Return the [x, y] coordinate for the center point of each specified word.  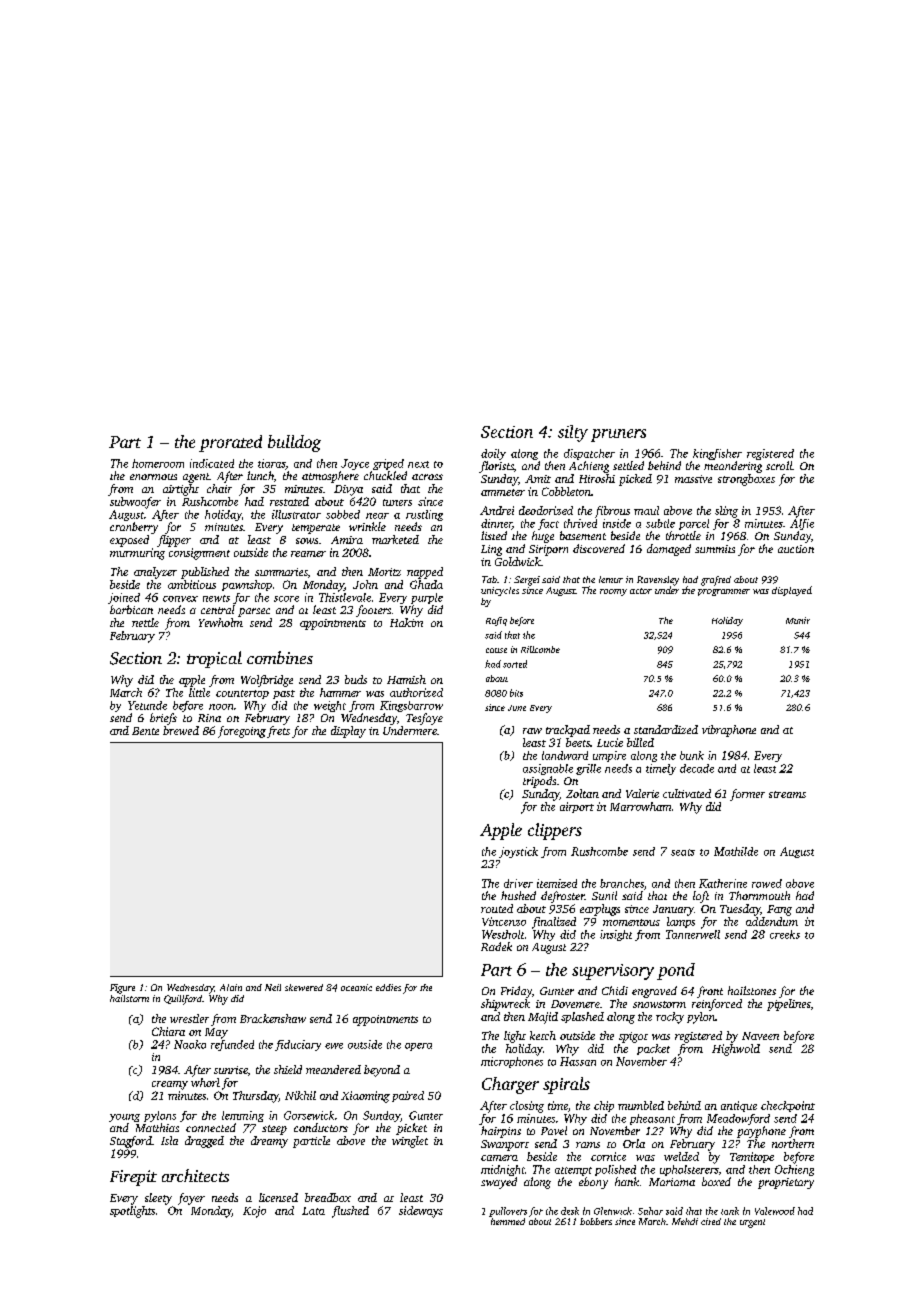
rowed [767, 883]
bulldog [294, 443]
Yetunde [147, 705]
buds [356, 679]
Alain [231, 987]
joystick [518, 852]
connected [211, 1127]
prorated [230, 443]
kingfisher [717, 454]
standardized [666, 729]
